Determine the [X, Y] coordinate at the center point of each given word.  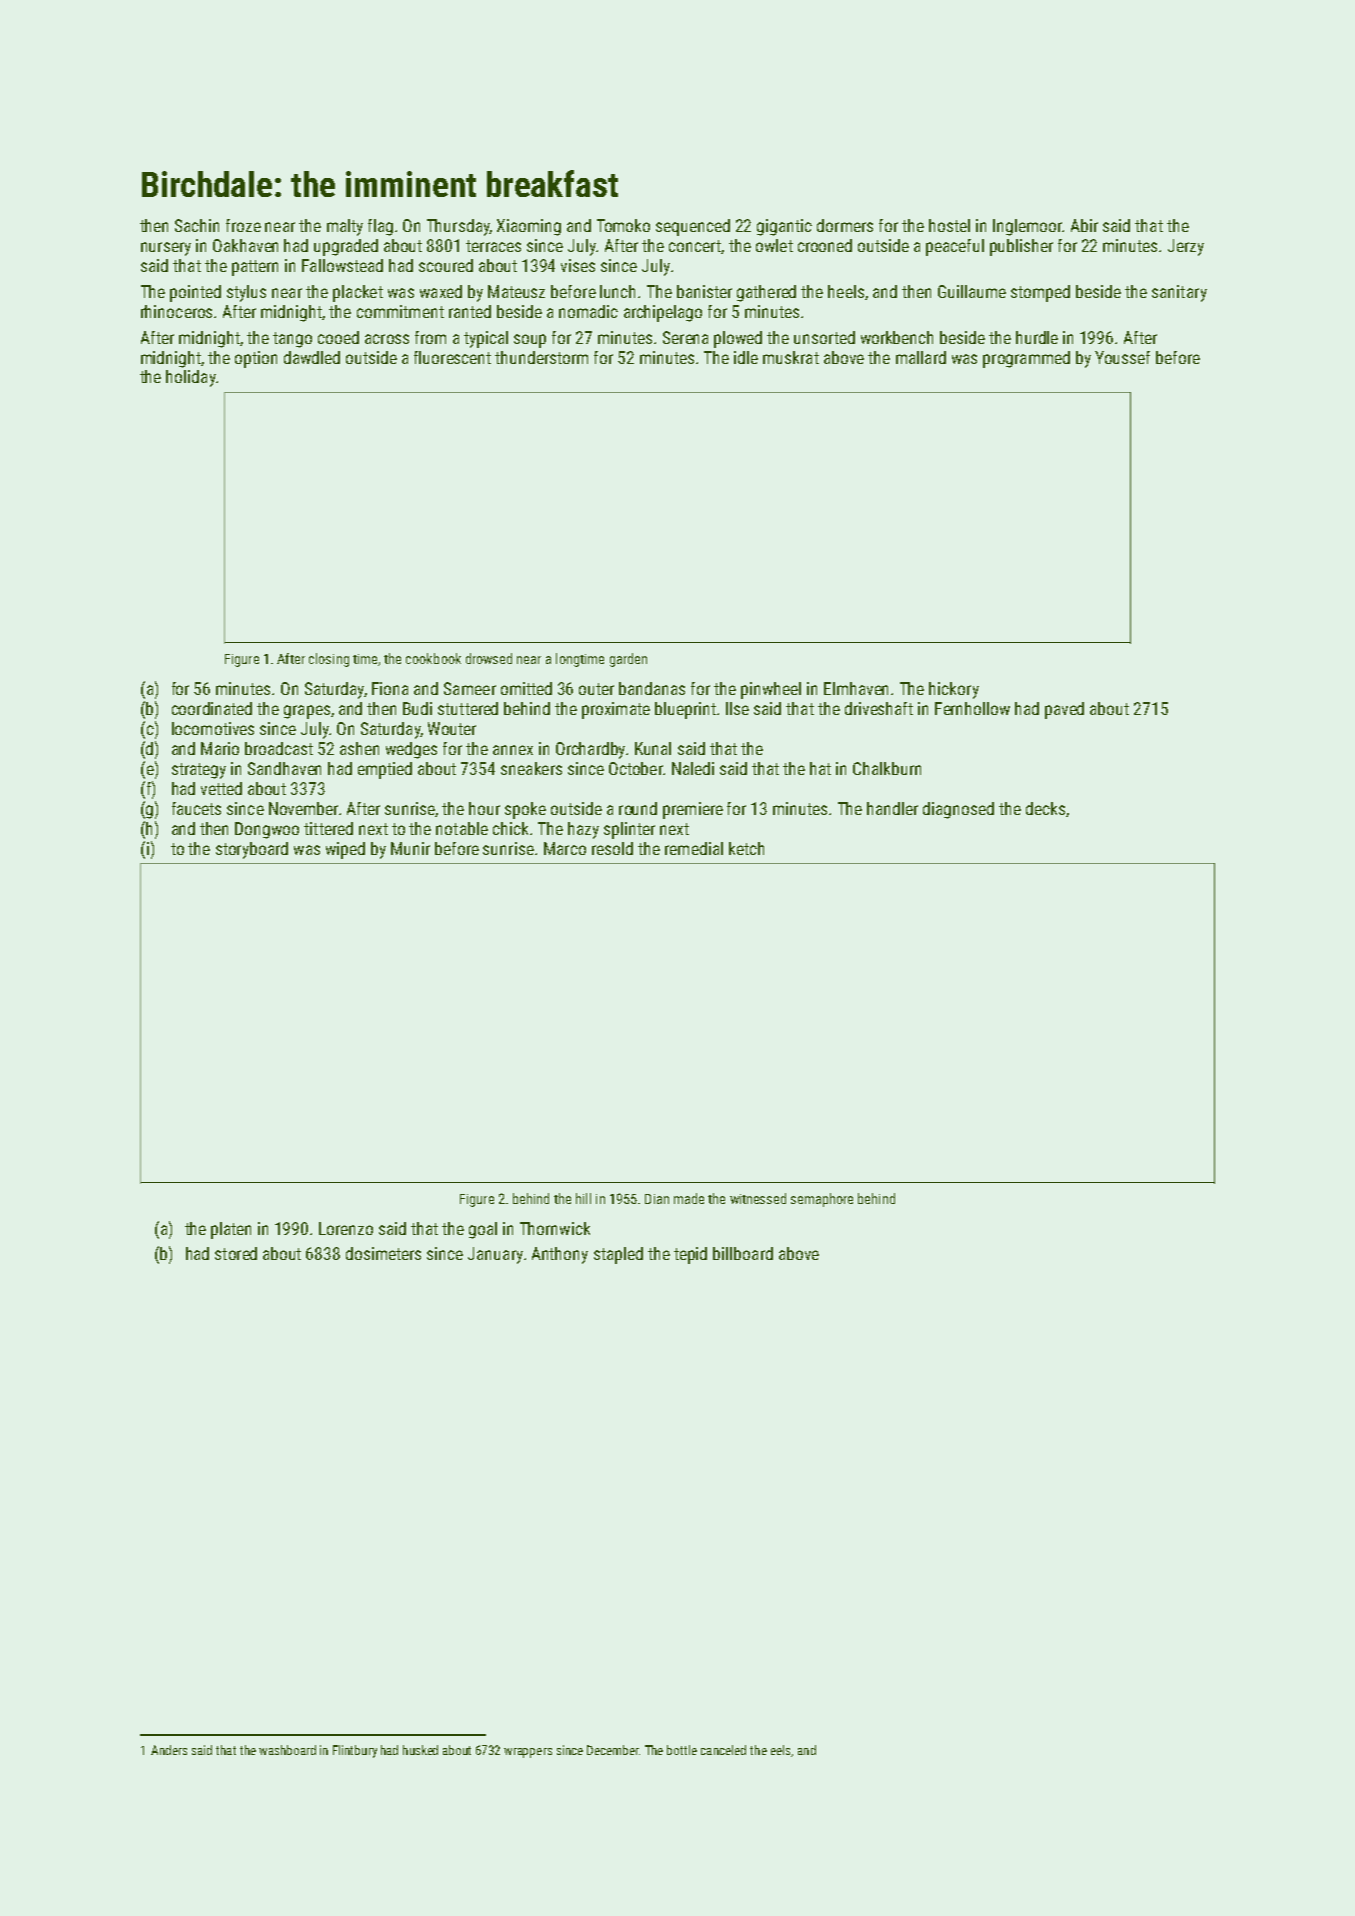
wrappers [528, 1753]
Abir [1084, 225]
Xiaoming [529, 227]
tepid [690, 1255]
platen [231, 1230]
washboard [287, 1750]
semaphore [822, 1200]
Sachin [197, 225]
